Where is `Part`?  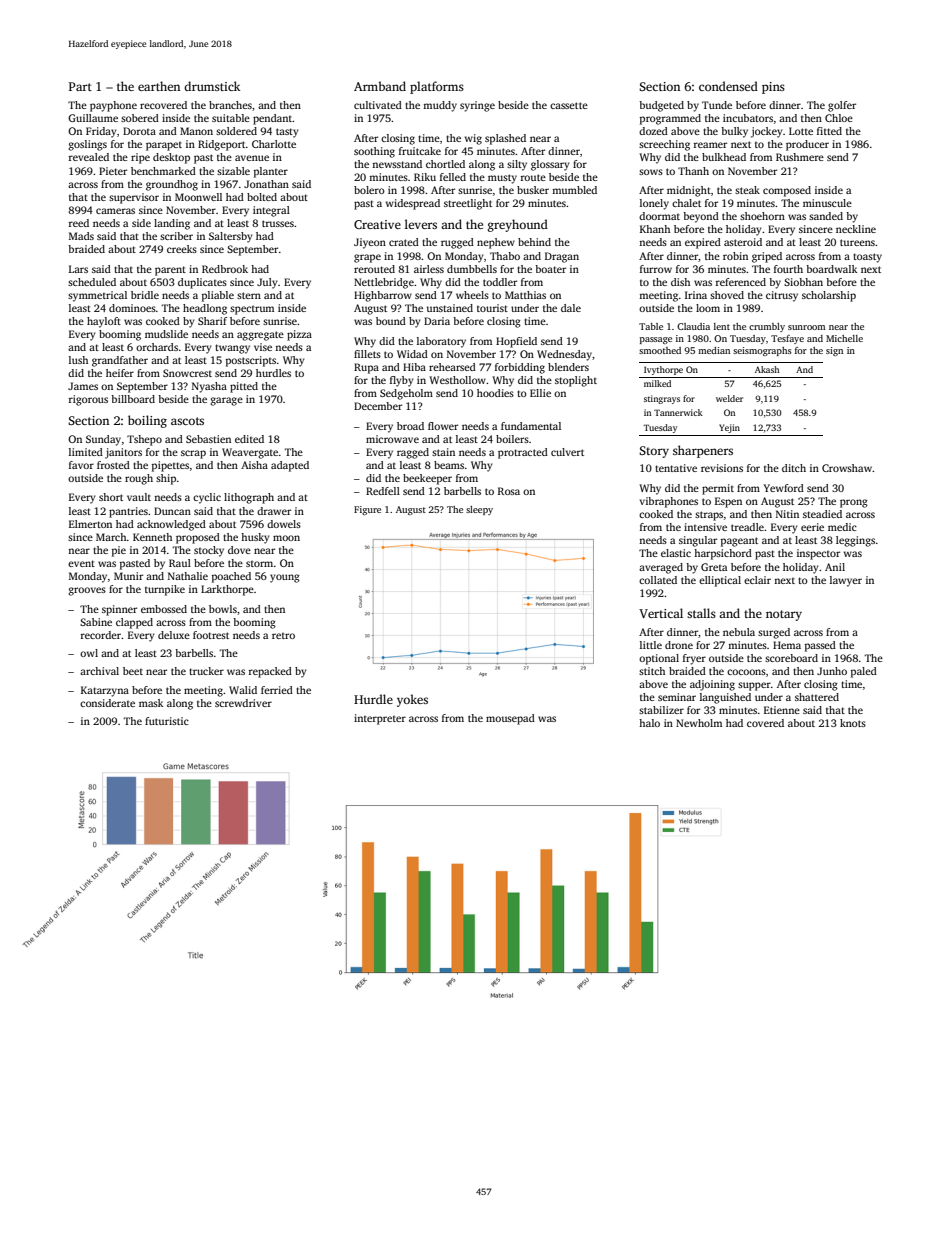 Part is located at coordinates (80, 86).
